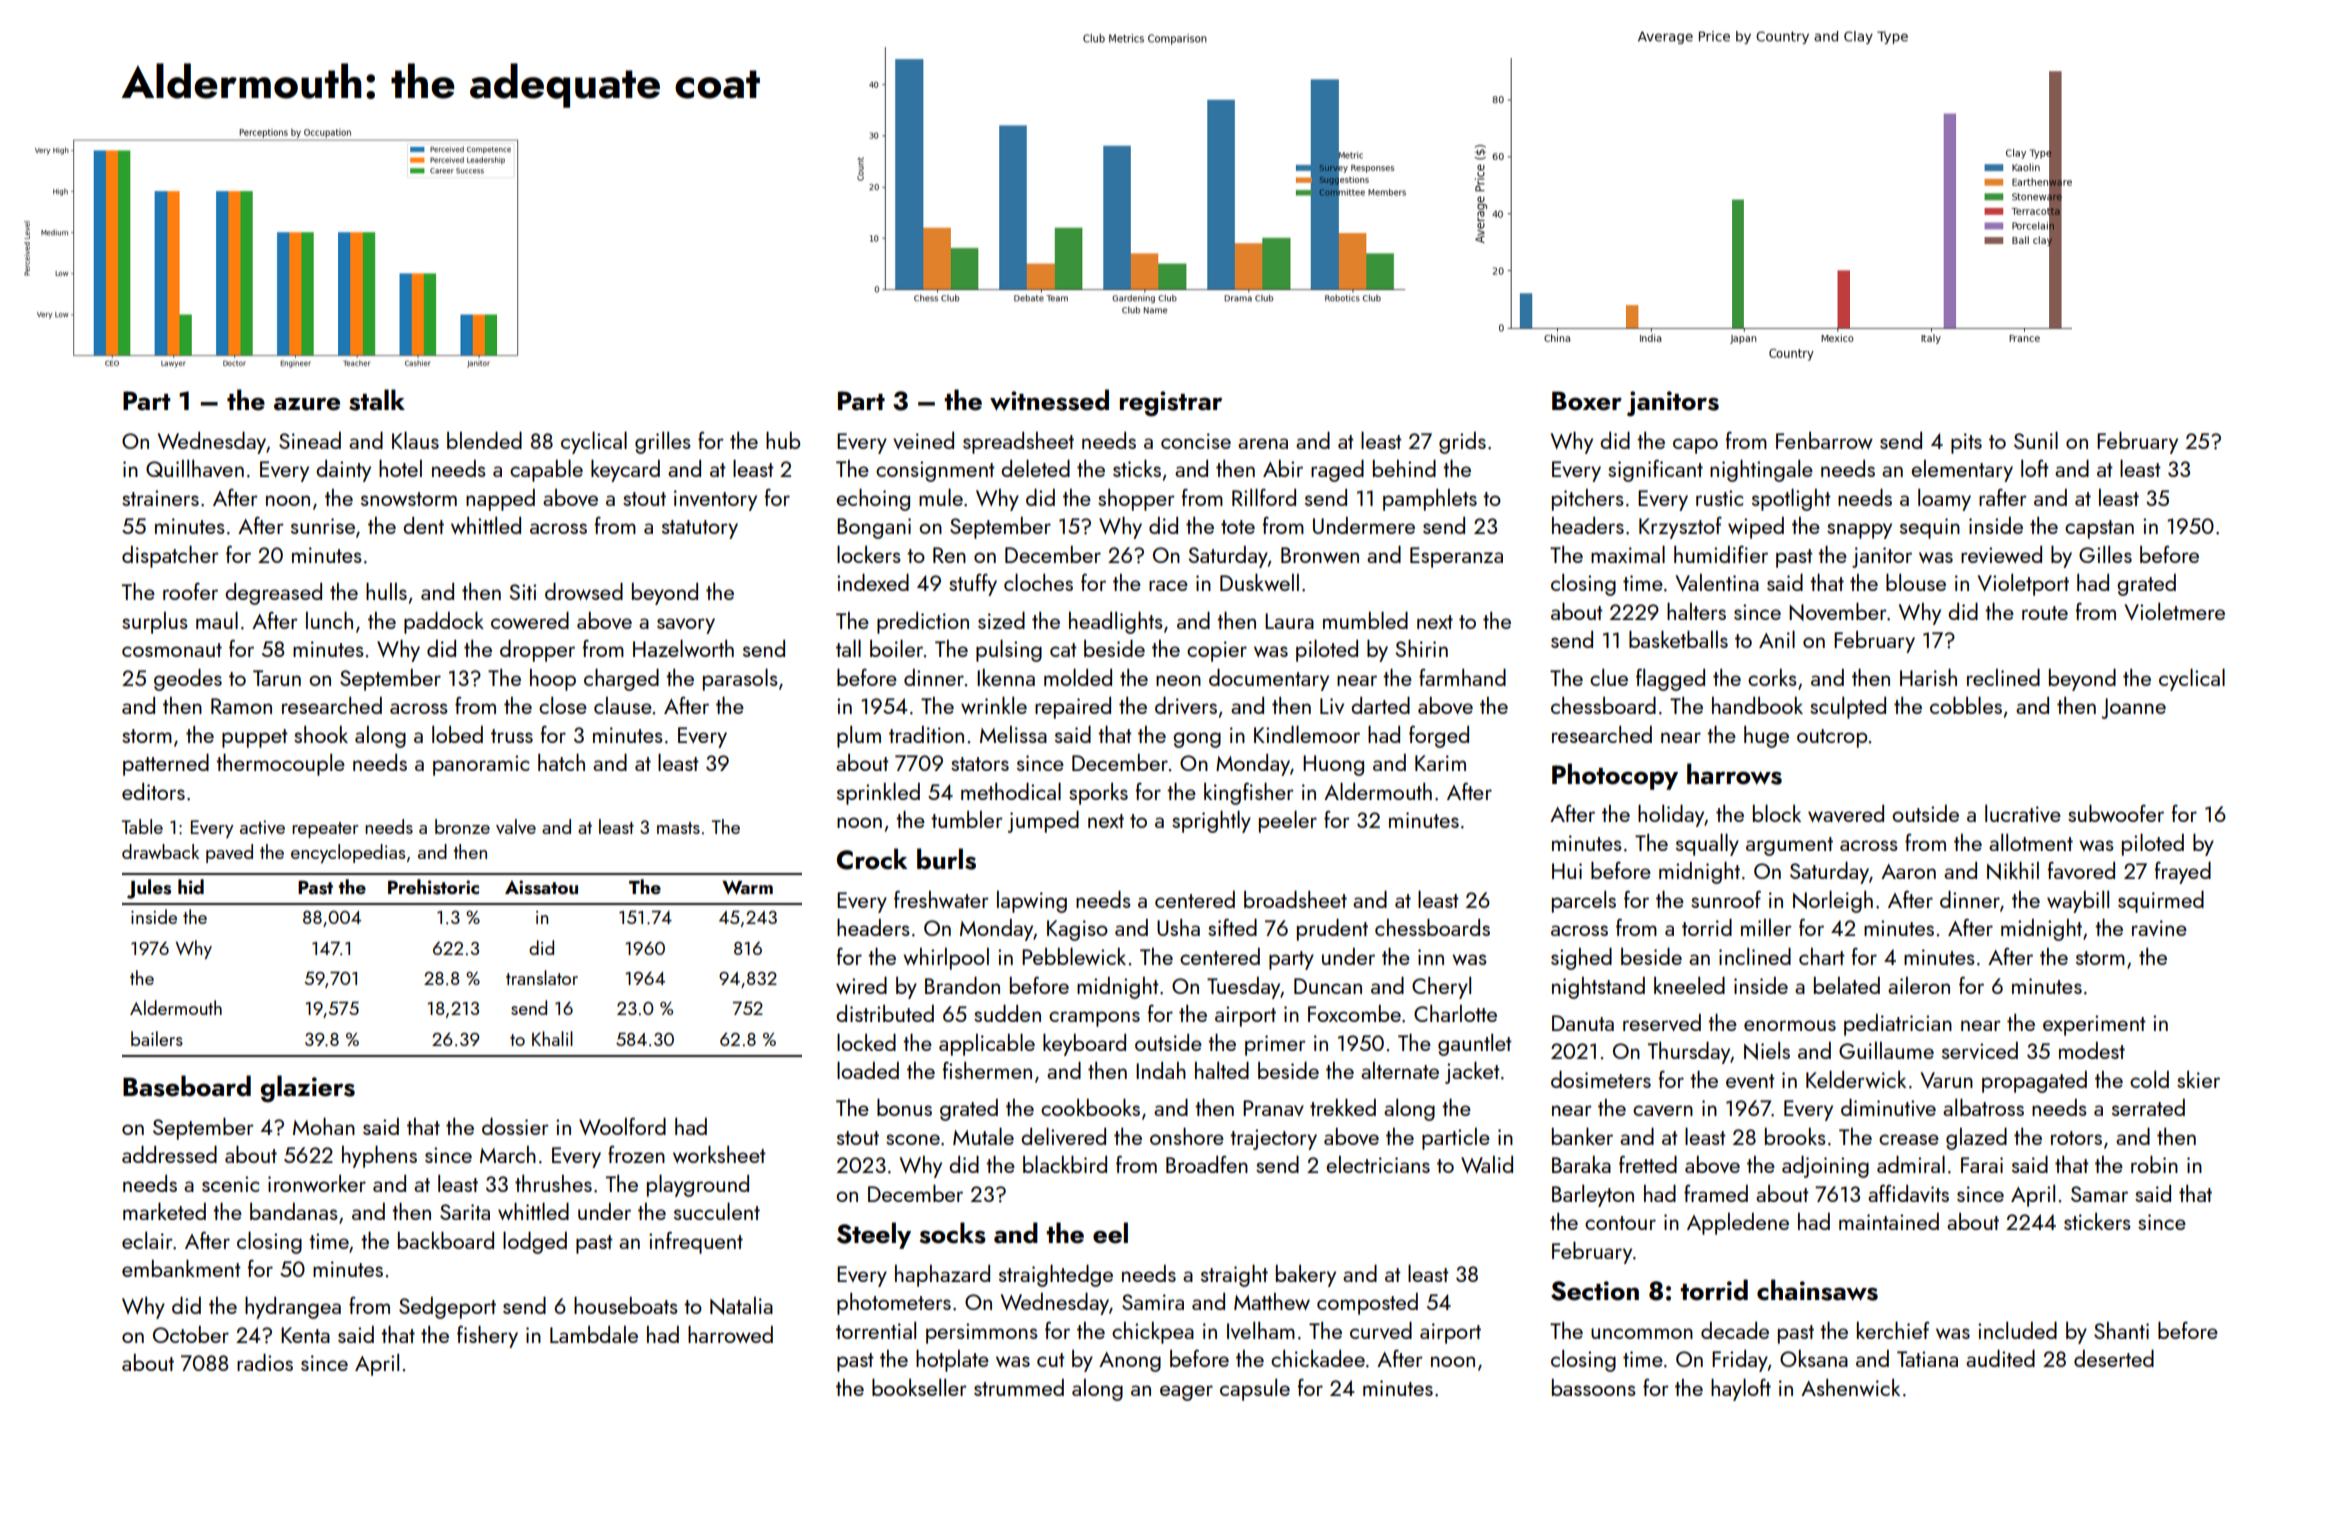 This screenshot has height=1522, width=2352. Describe the element at coordinates (1038, 582) in the screenshot. I see `cloches` at that location.
